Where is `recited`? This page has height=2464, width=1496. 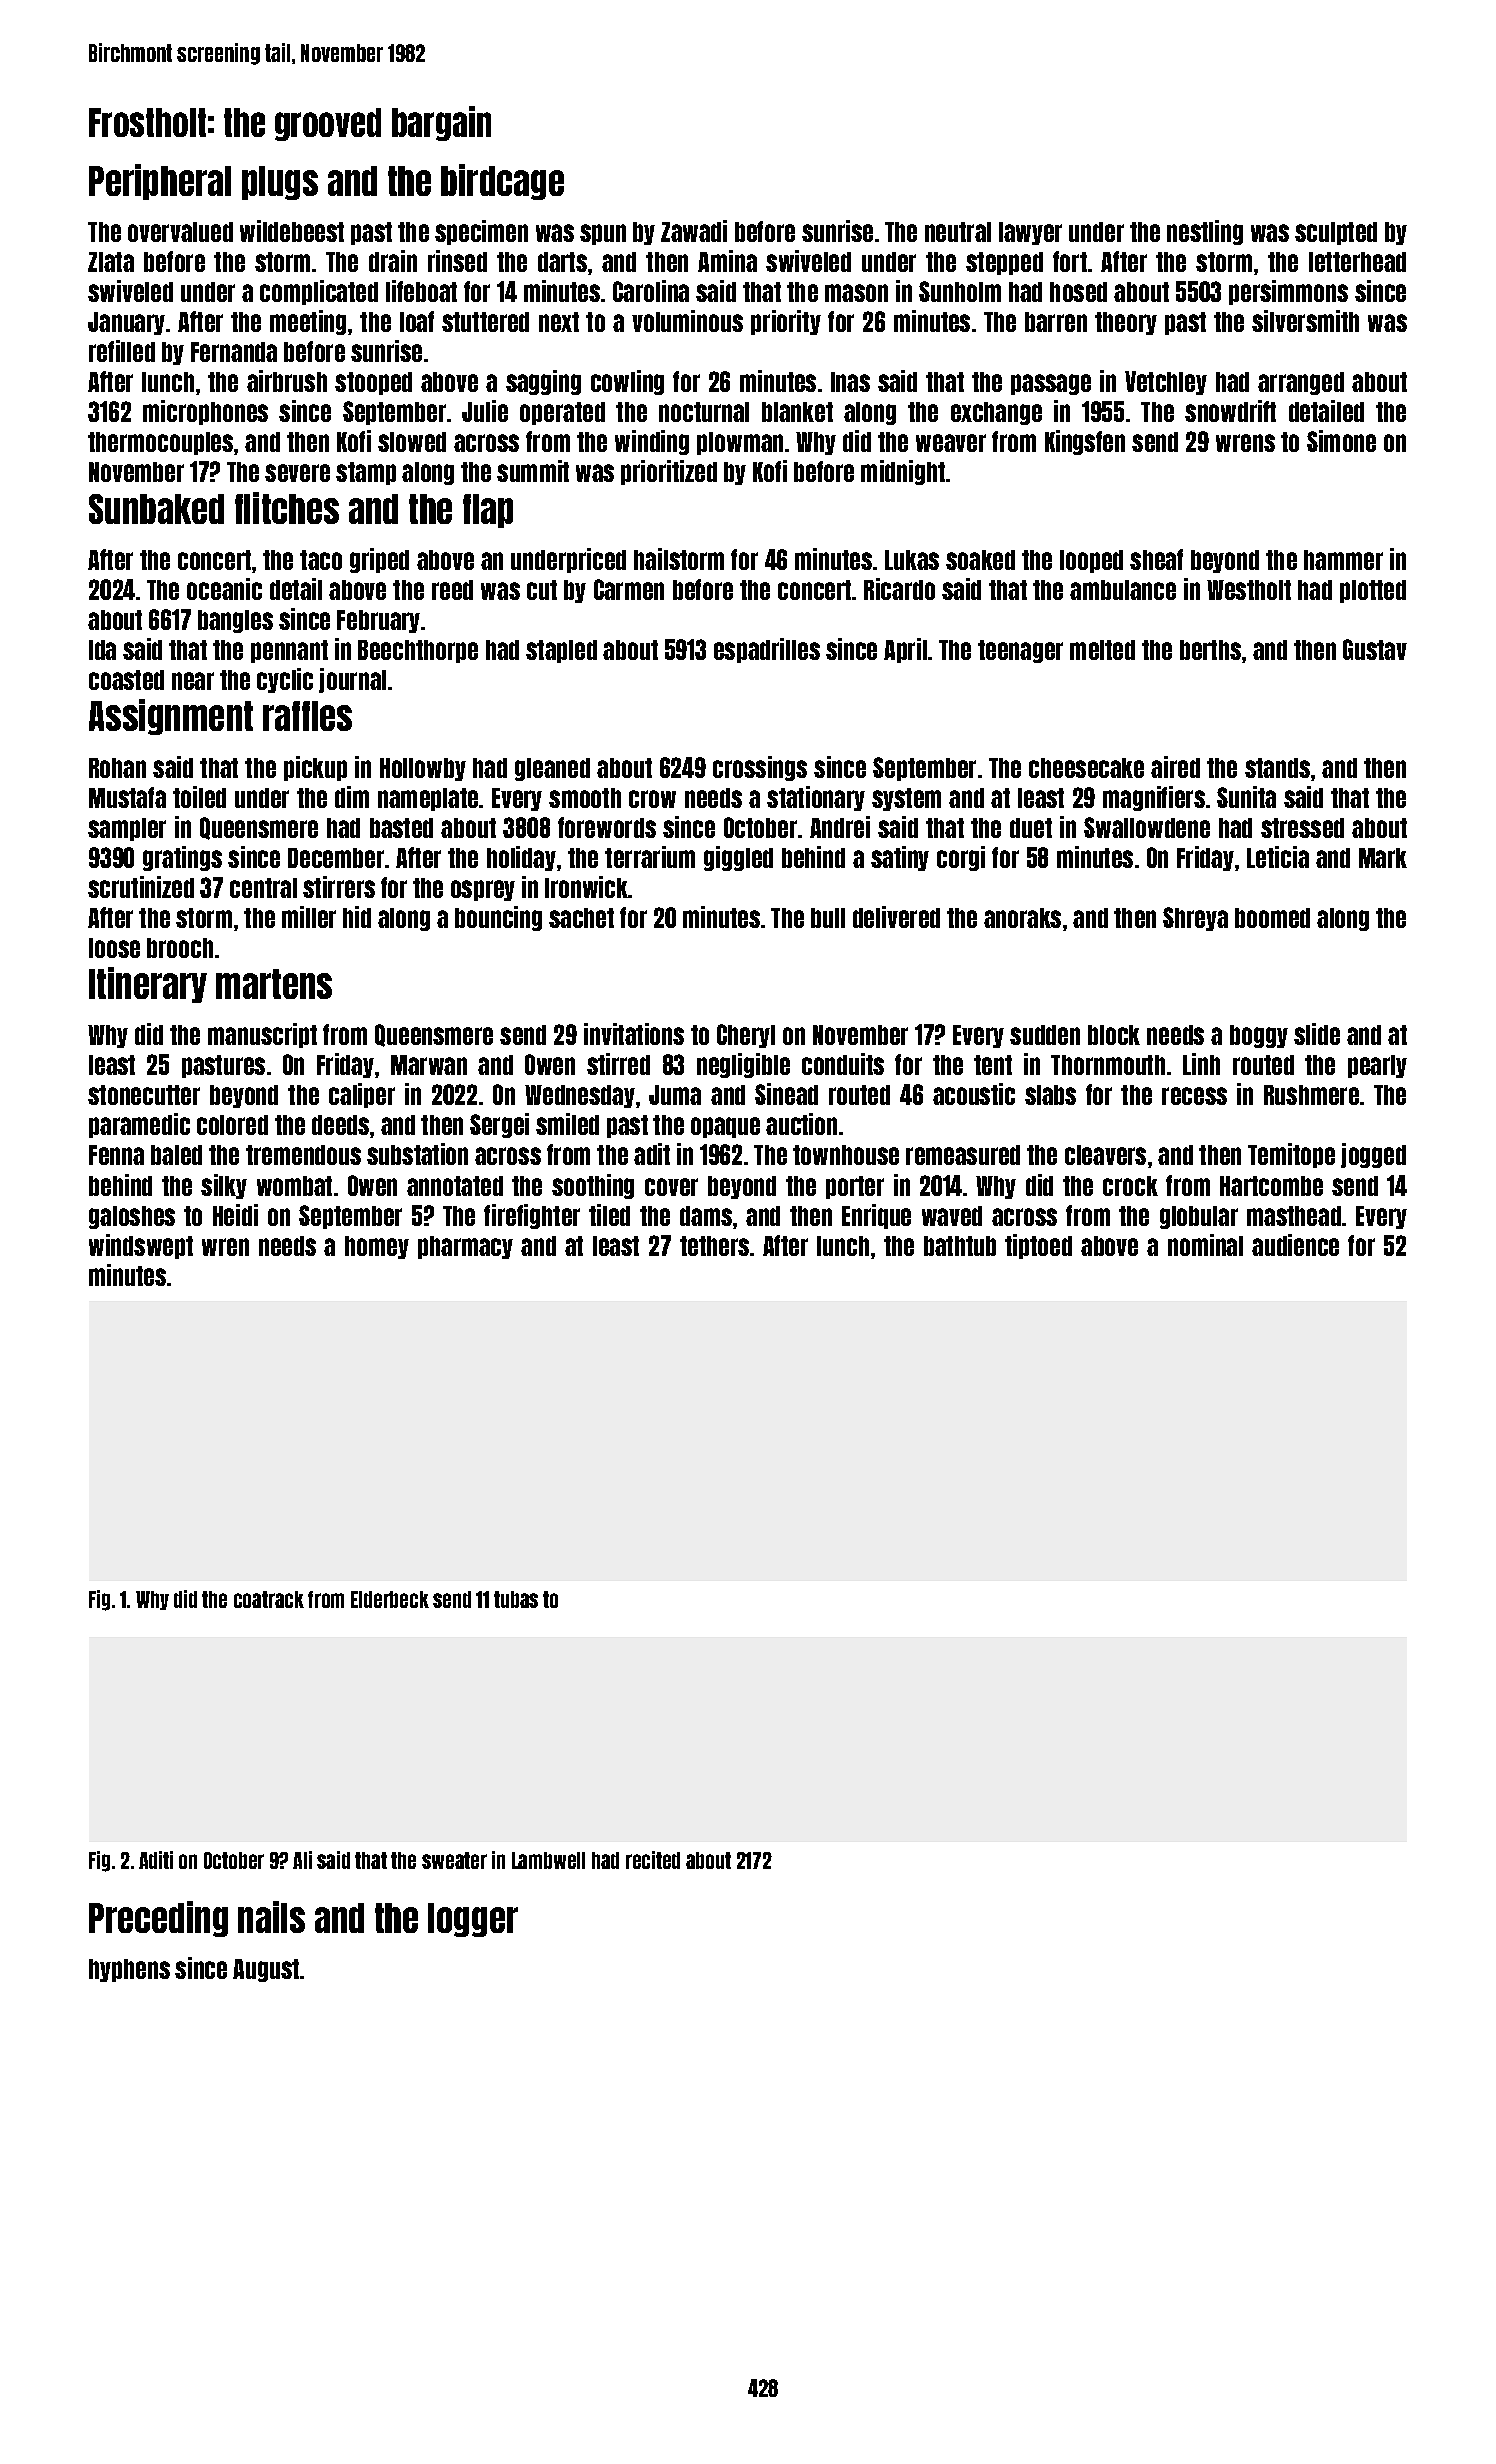
recited is located at coordinates (653, 1860).
